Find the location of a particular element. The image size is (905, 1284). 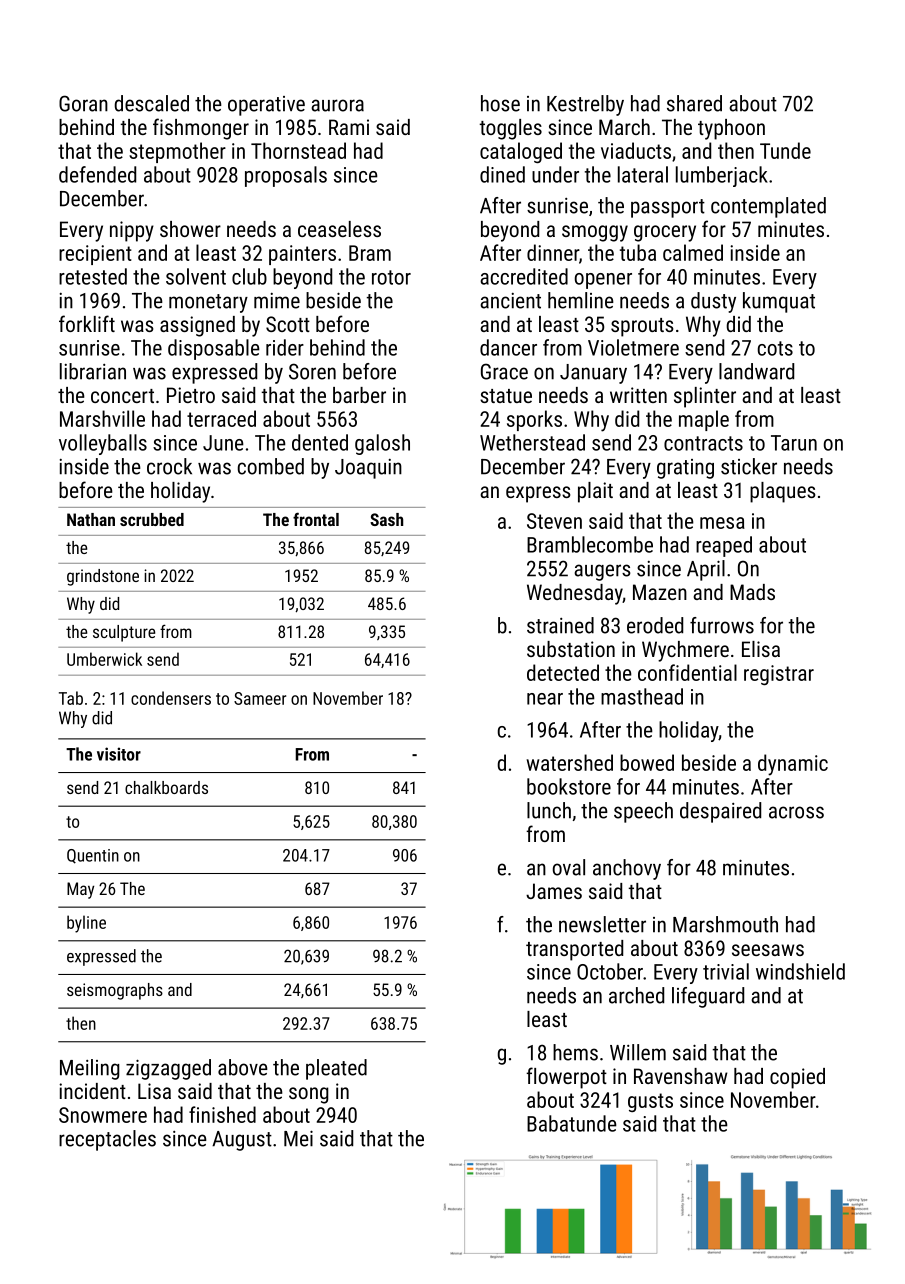

above is located at coordinates (243, 1067).
